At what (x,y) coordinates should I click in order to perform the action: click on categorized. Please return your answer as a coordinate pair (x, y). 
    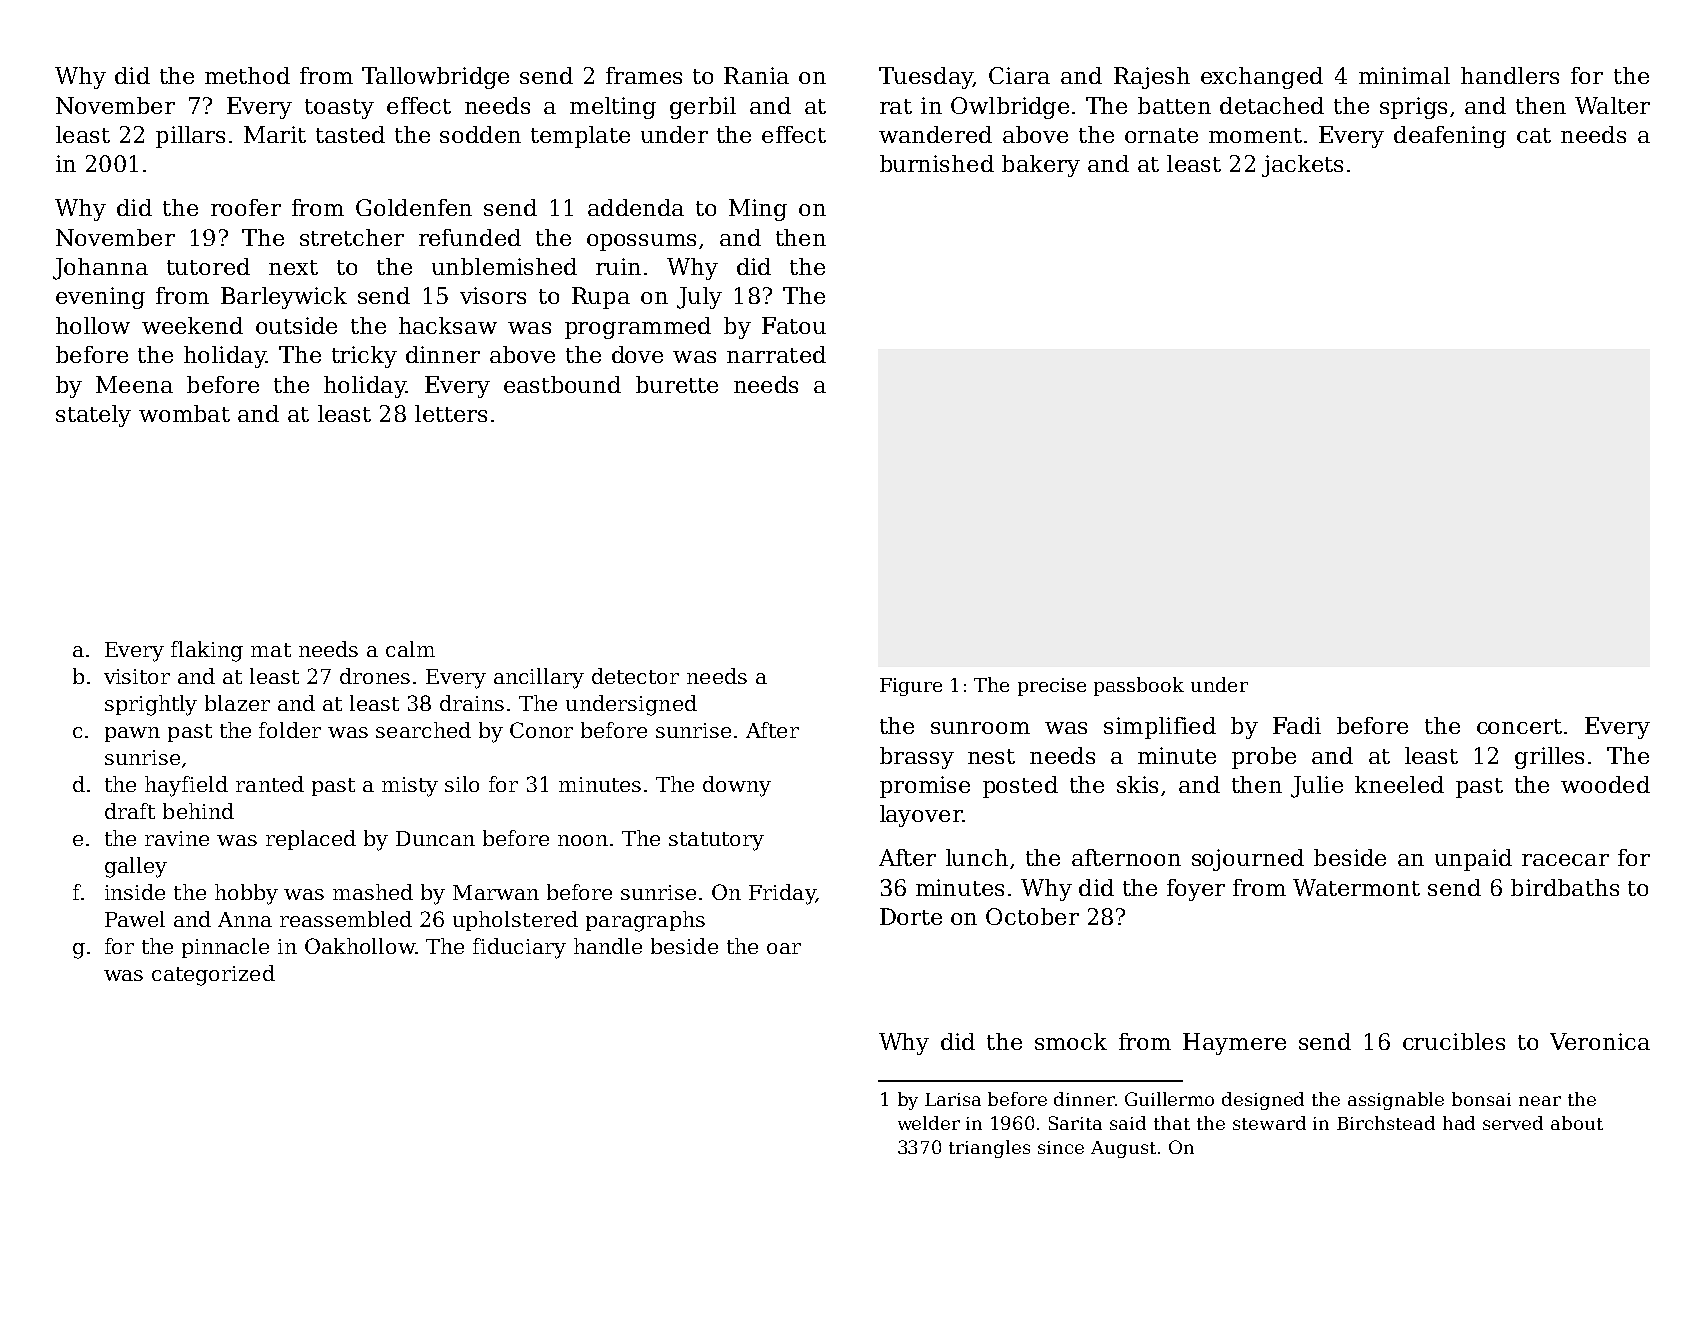
    Looking at the image, I should click on (213, 975).
